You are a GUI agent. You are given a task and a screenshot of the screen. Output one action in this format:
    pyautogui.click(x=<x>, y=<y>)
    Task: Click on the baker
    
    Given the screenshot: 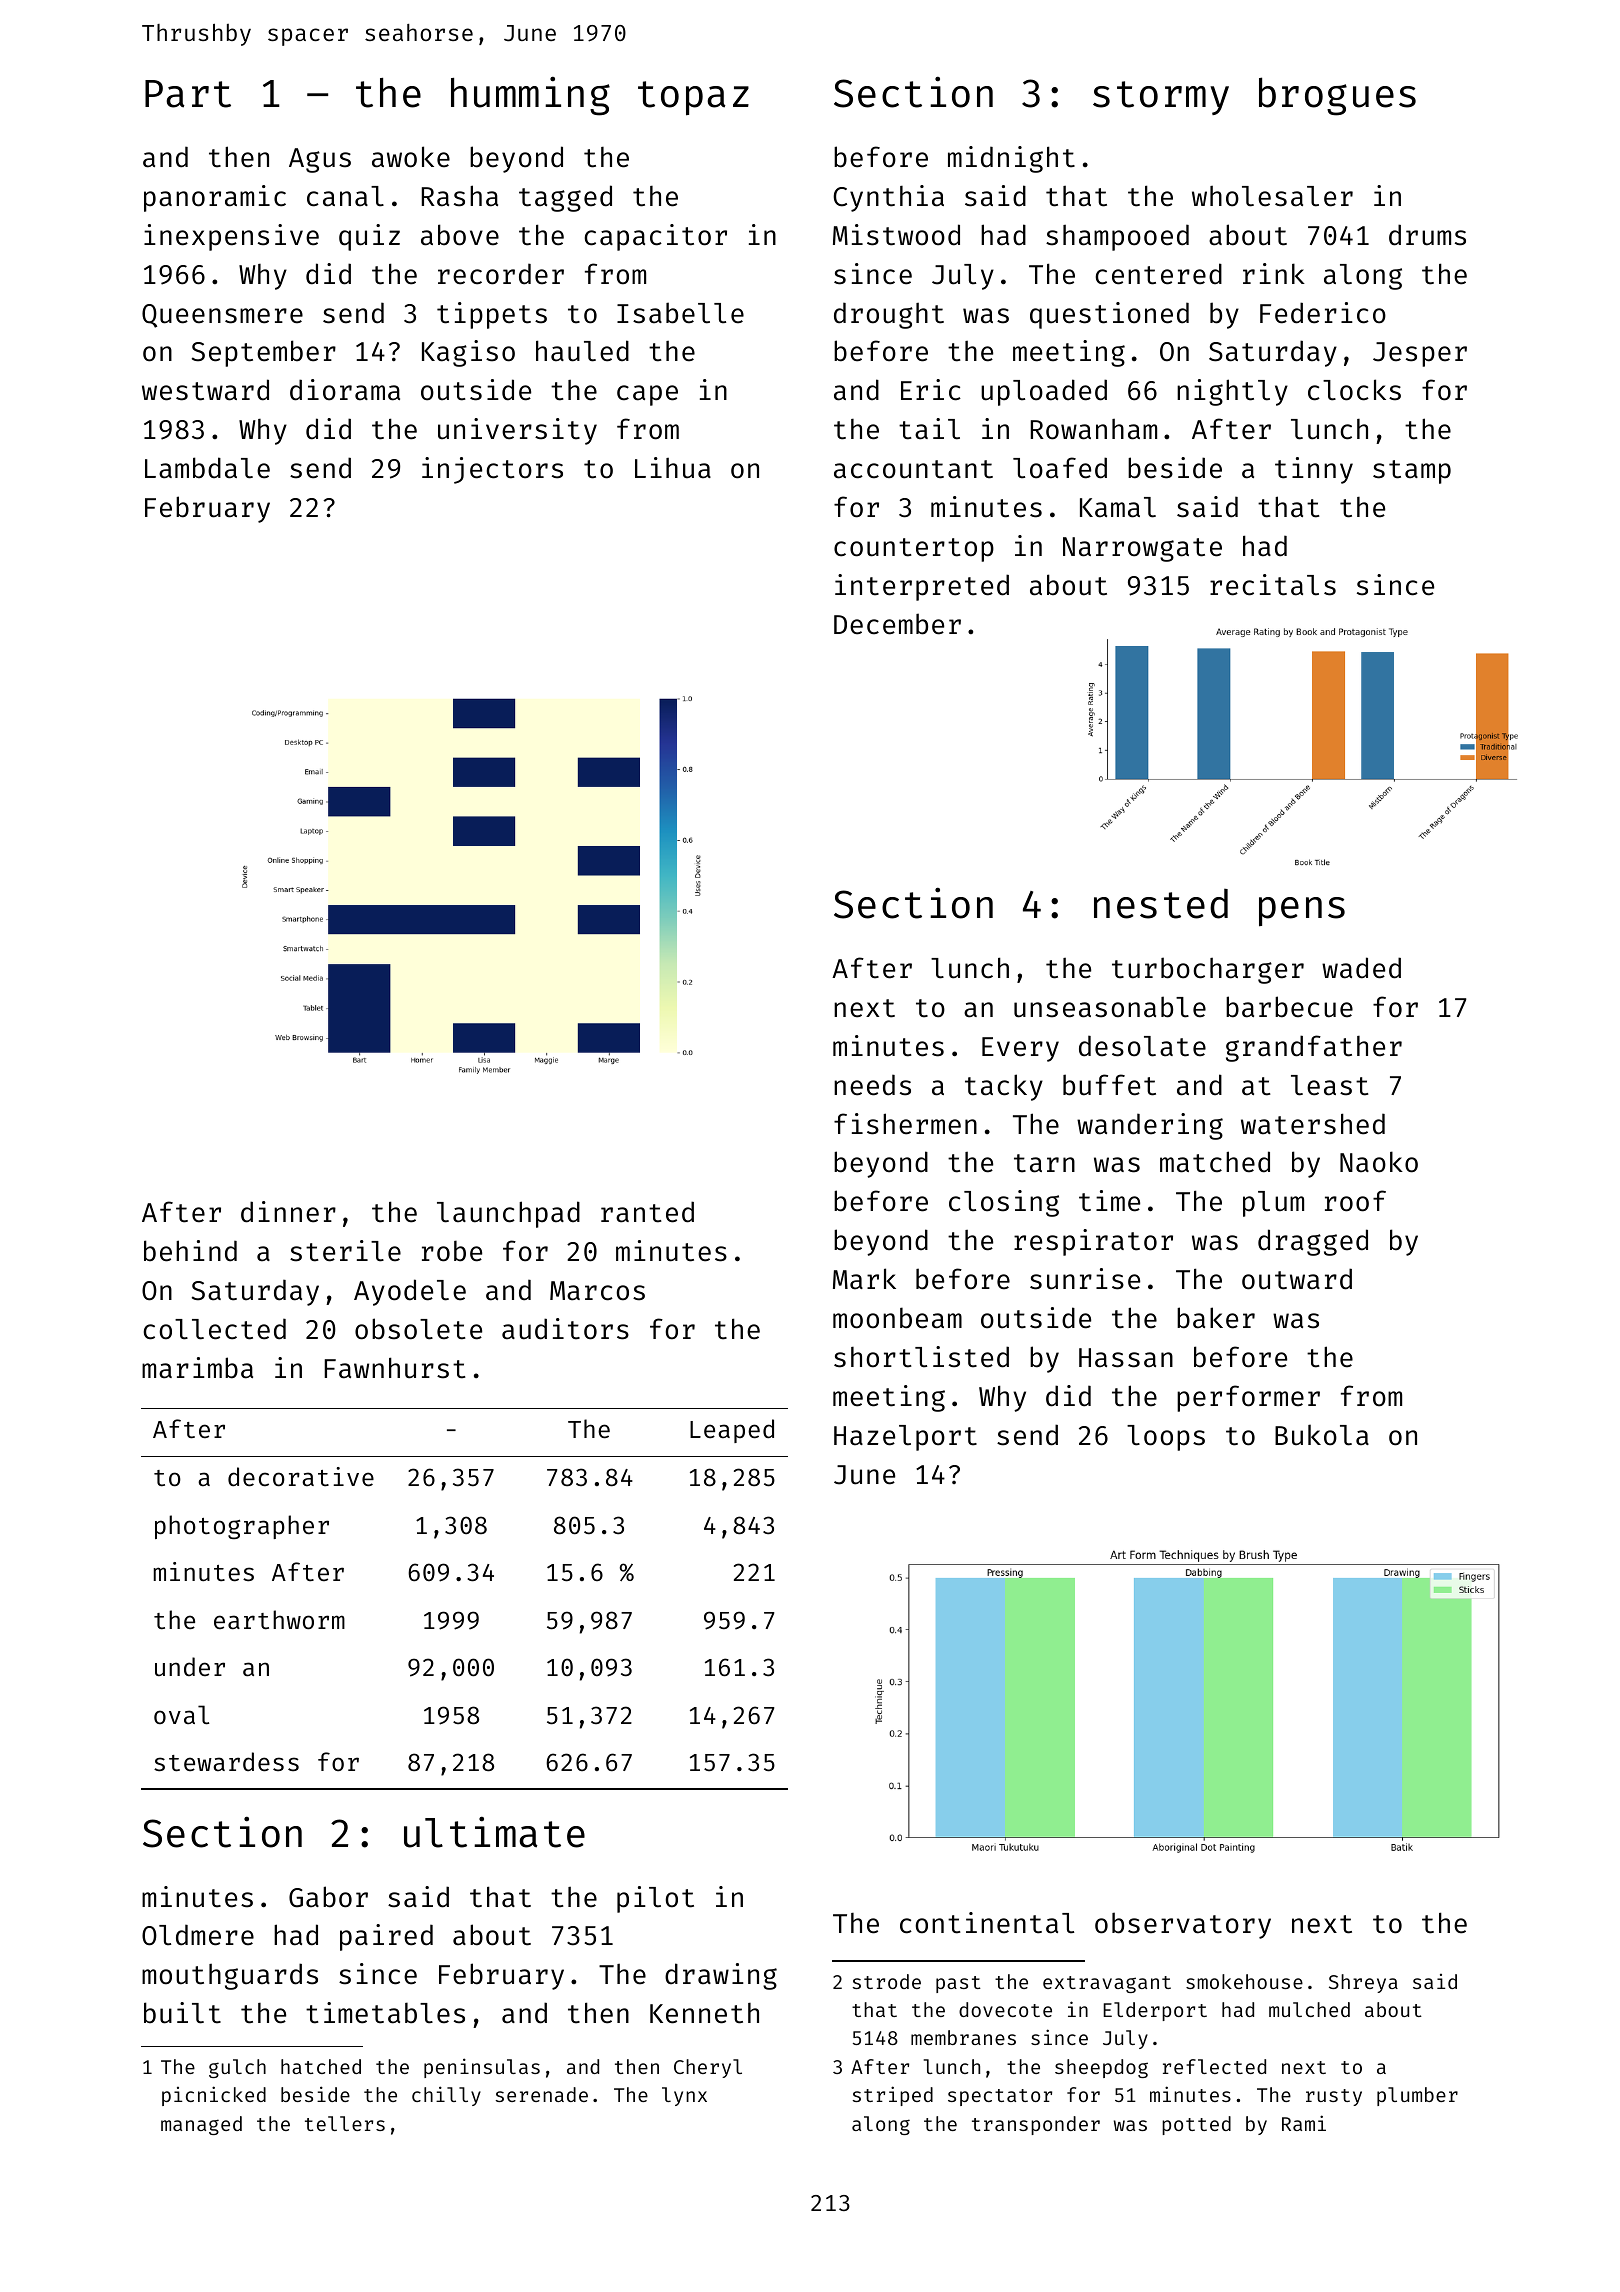 What is the action you would take?
    pyautogui.click(x=1216, y=1318)
